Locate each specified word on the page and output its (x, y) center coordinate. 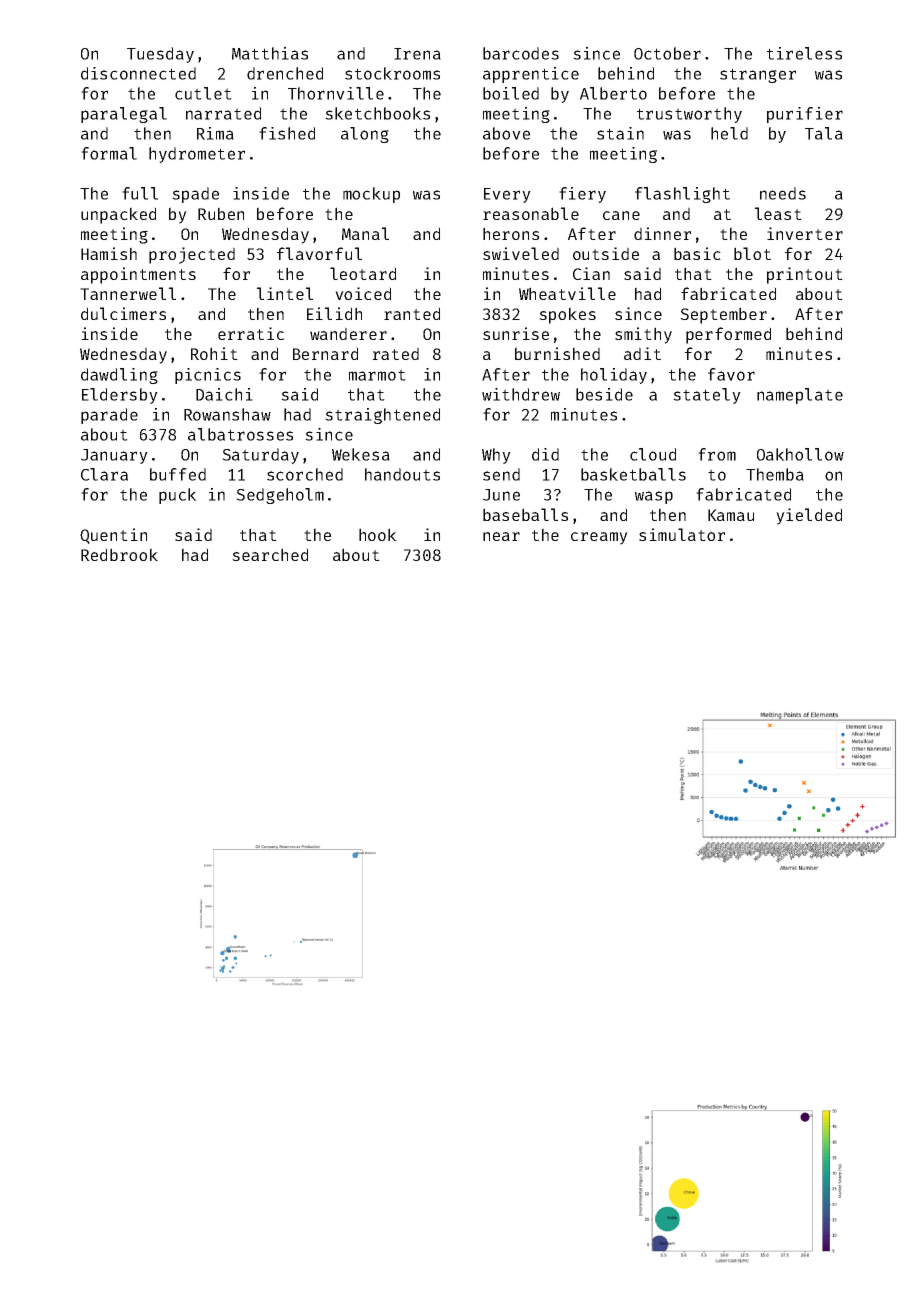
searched (270, 554)
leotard (363, 273)
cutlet (203, 93)
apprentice (531, 75)
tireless (804, 53)
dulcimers (123, 313)
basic (697, 253)
